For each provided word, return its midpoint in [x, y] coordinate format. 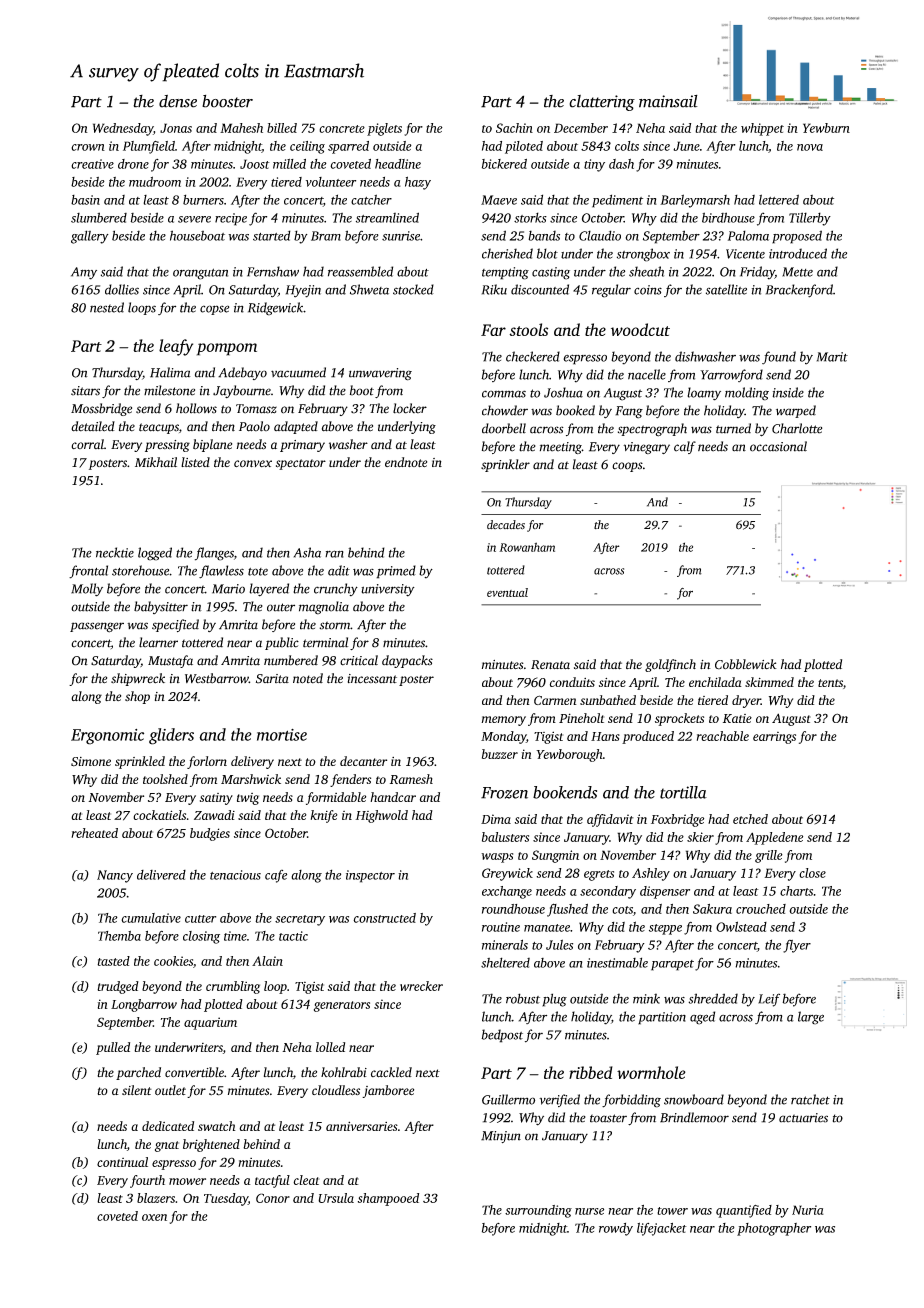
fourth [147, 1181]
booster [227, 101]
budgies [210, 834]
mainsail [668, 101]
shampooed [388, 1199]
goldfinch [670, 665]
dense [178, 101]
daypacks [407, 661]
